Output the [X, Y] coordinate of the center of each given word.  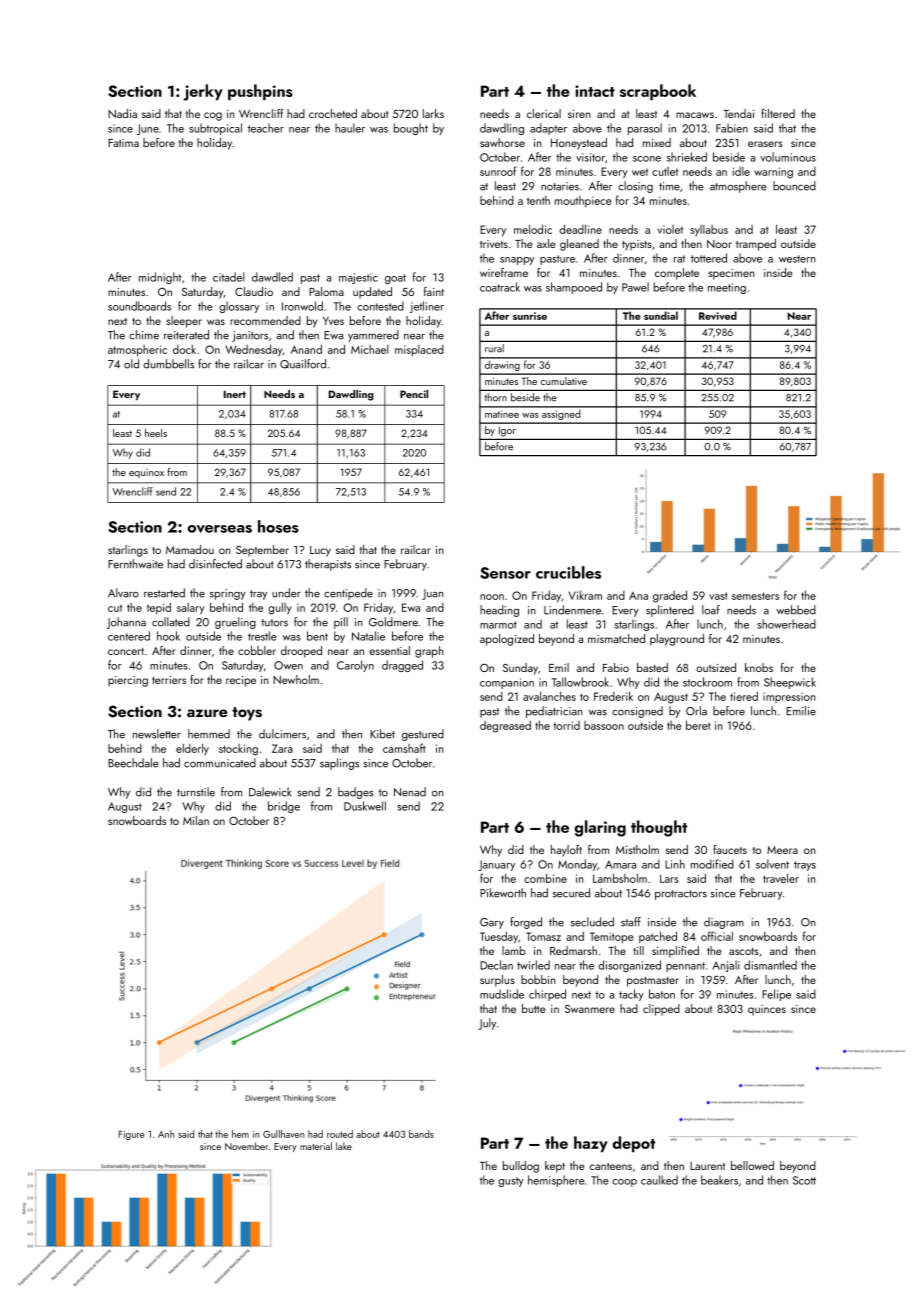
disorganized [629, 966]
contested [380, 306]
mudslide [502, 994]
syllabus [709, 230]
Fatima [123, 143]
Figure [131, 1135]
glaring [600, 828]
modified [712, 864]
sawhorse [502, 142]
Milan [196, 820]
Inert [235, 394]
